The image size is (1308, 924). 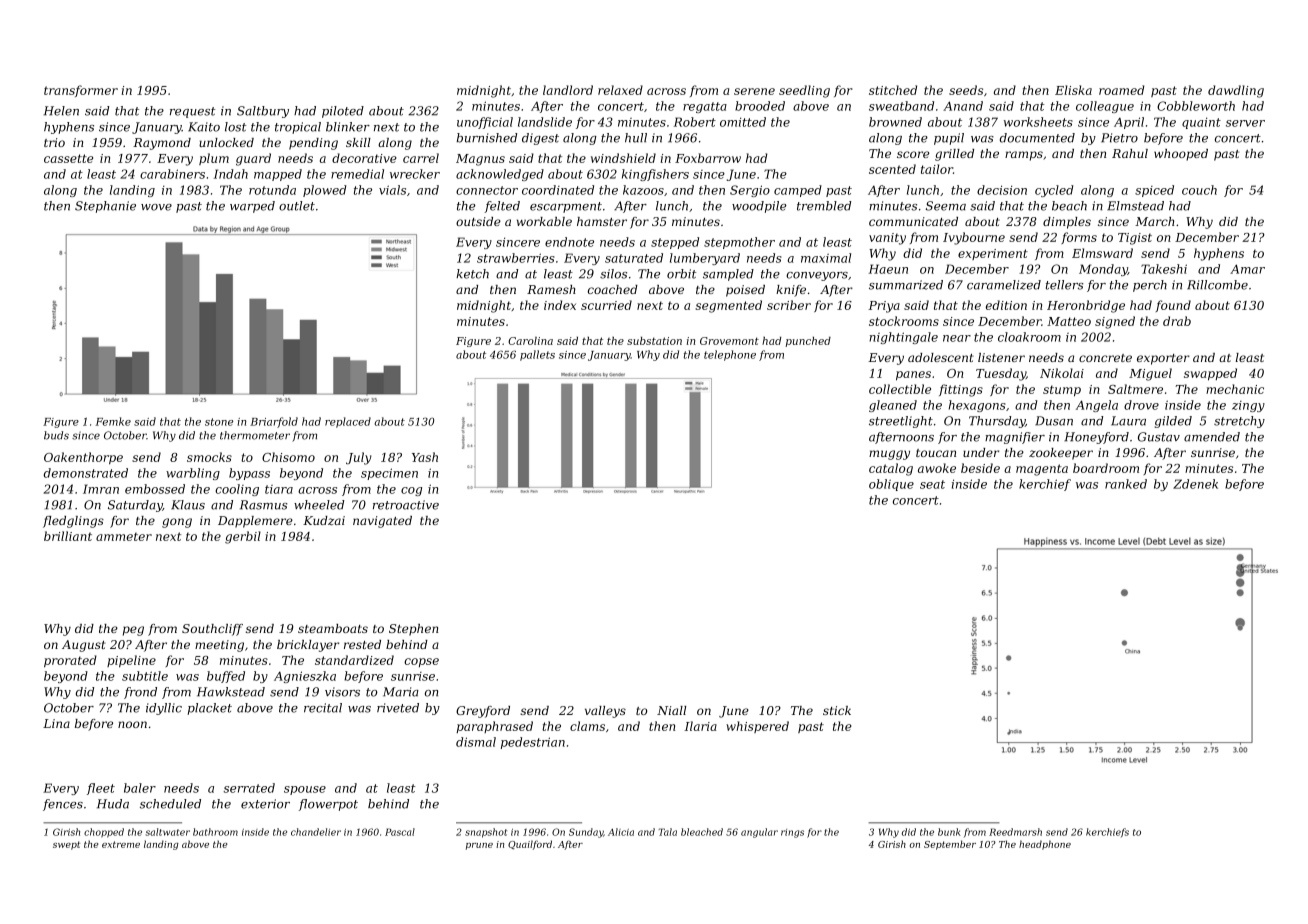 I want to click on Anand, so click(x=963, y=106).
